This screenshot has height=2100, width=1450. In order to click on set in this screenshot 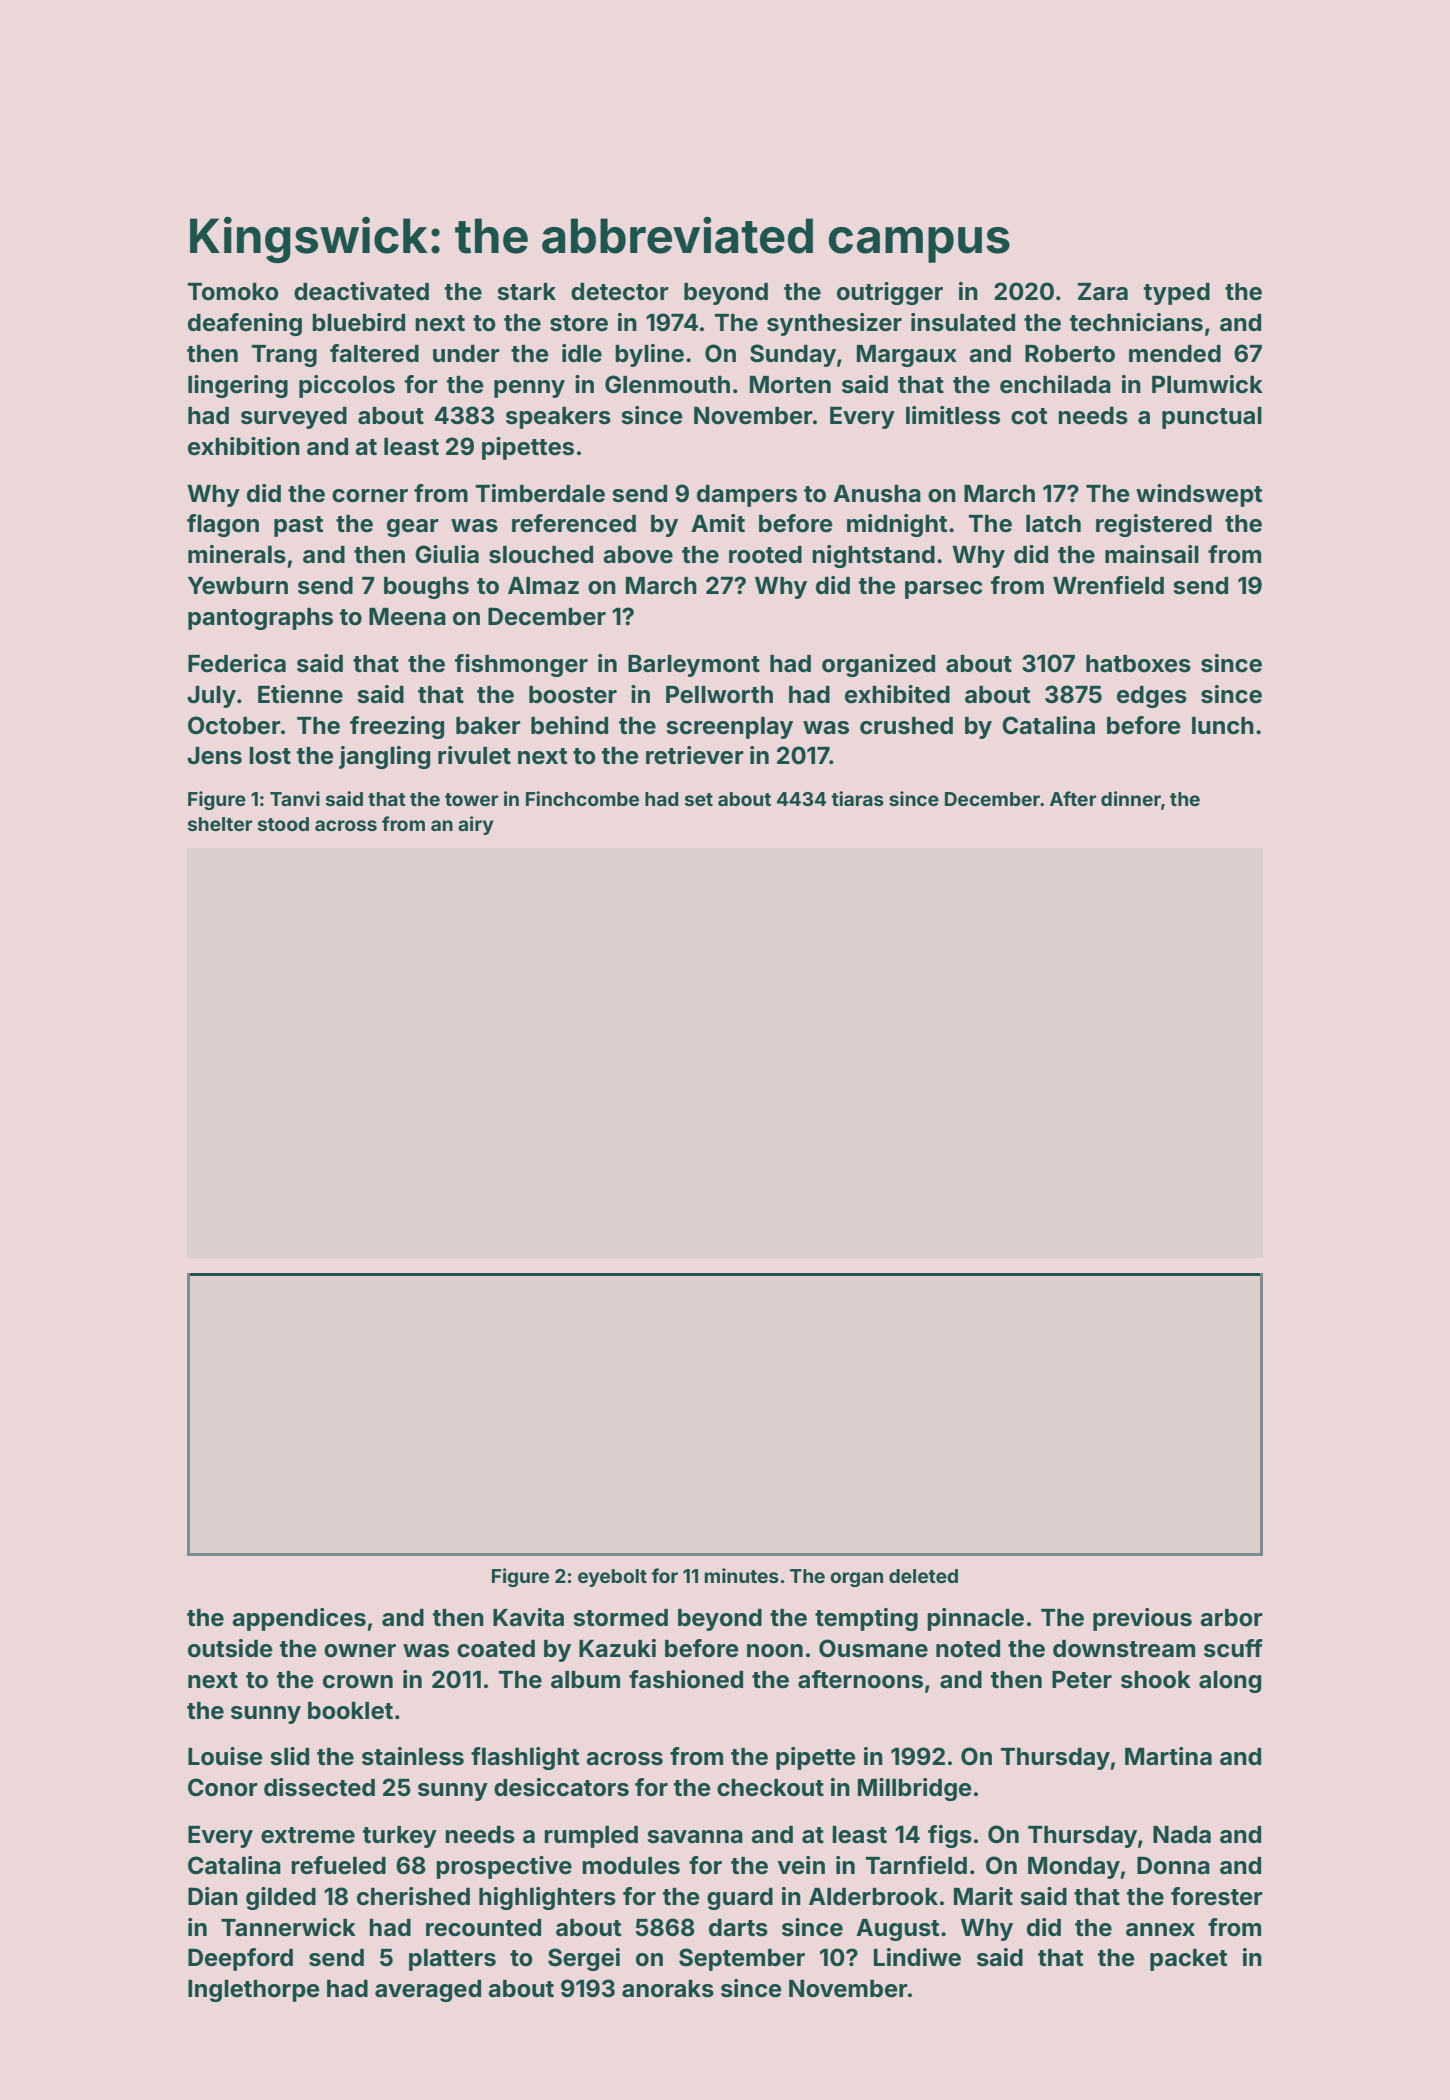, I will do `click(699, 799)`.
